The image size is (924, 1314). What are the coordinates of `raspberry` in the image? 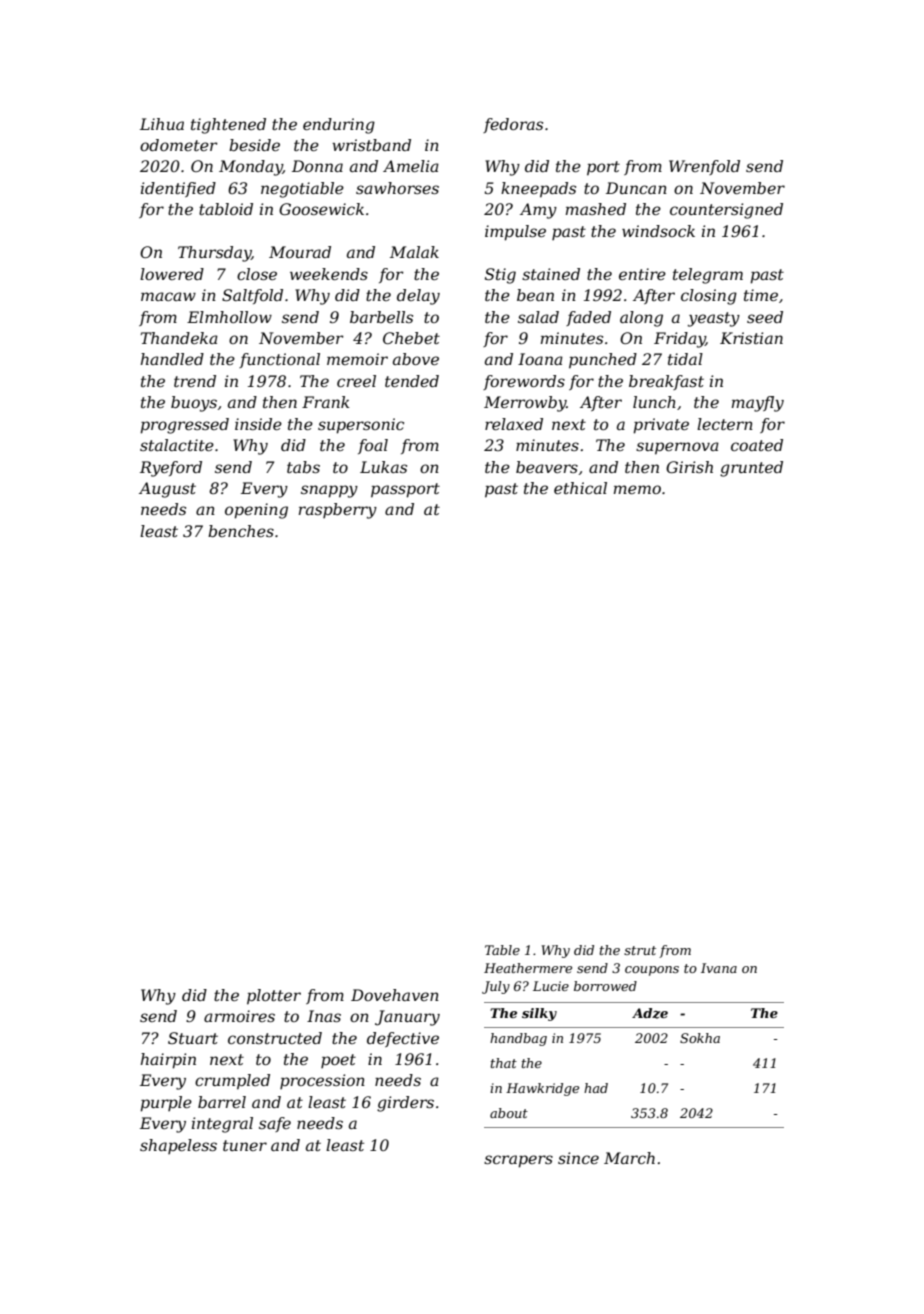 It's located at (338, 511).
